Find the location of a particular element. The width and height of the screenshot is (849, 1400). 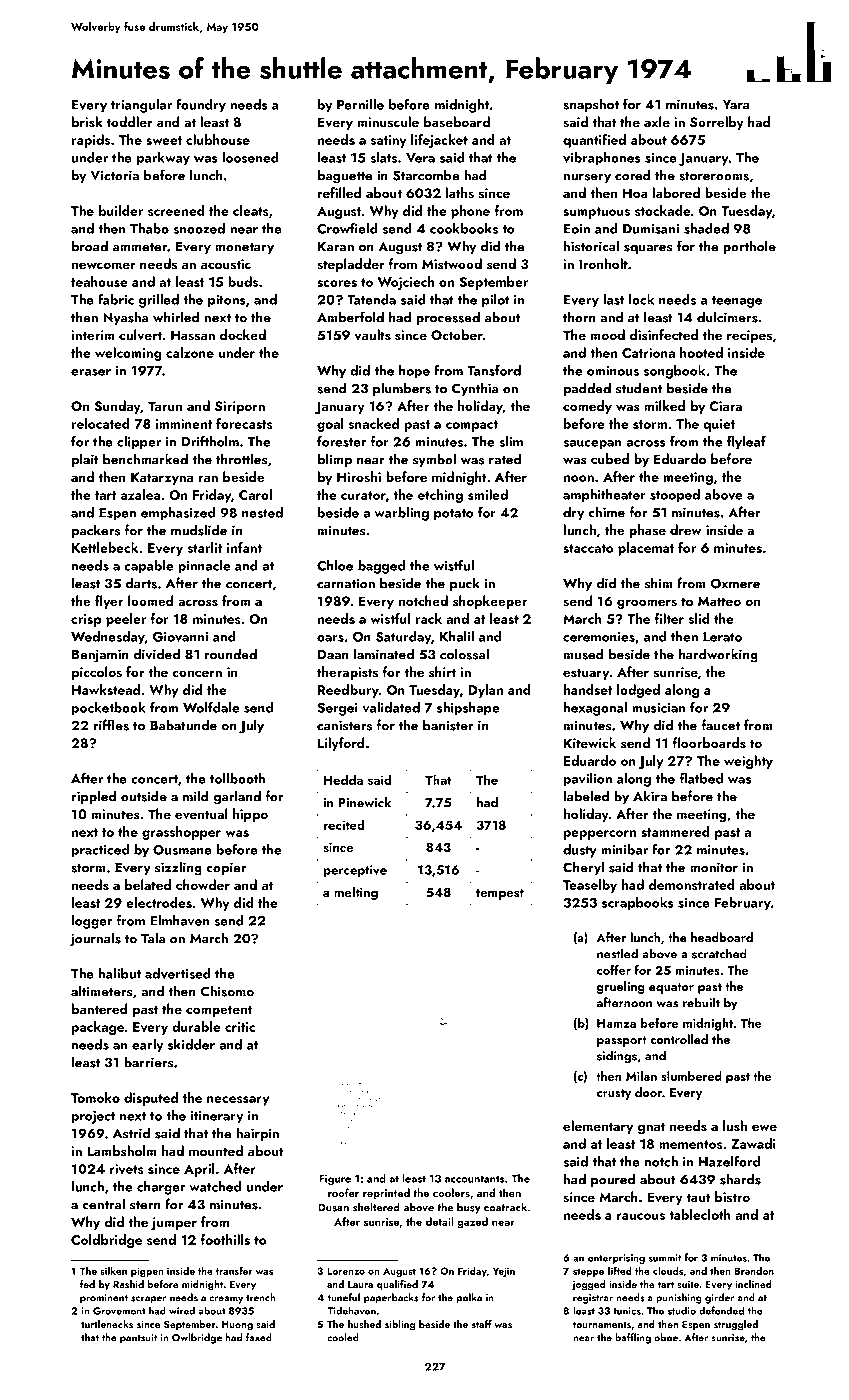

clubhouse is located at coordinates (218, 139).
